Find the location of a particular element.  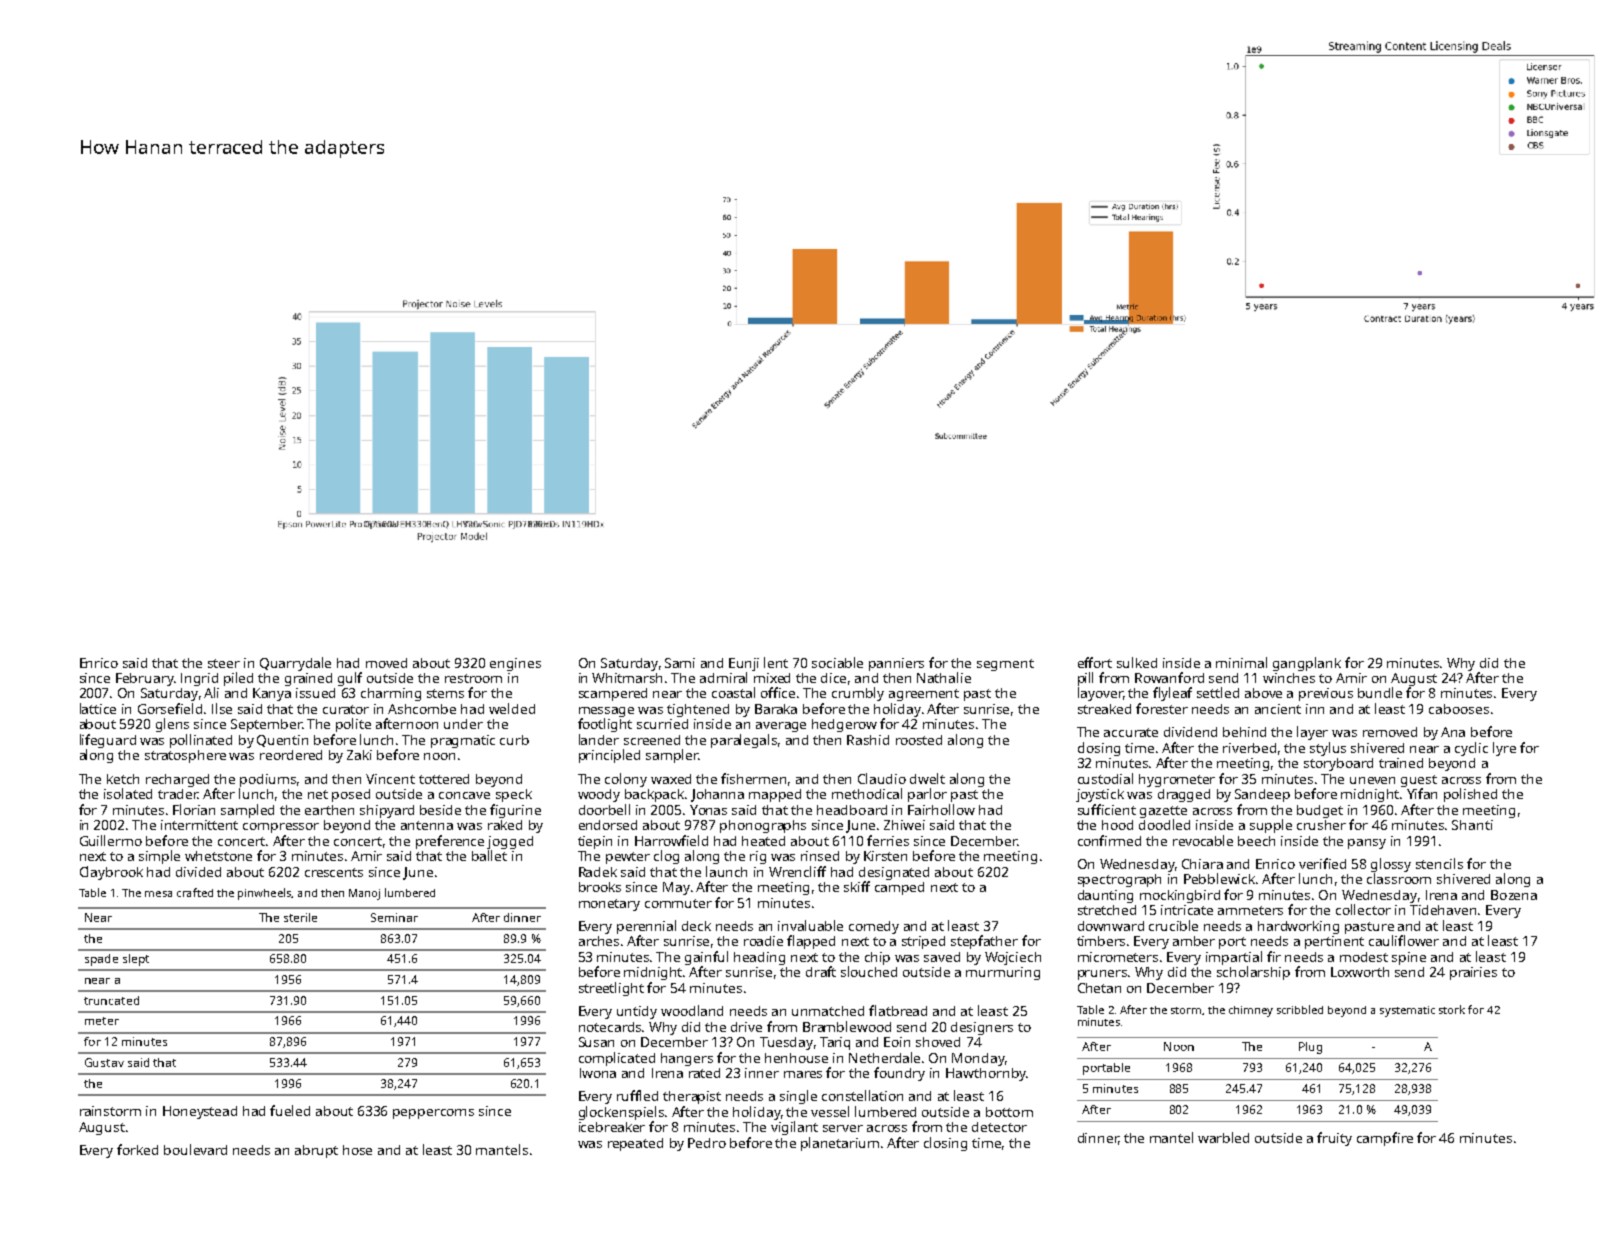

ancient is located at coordinates (1278, 709).
